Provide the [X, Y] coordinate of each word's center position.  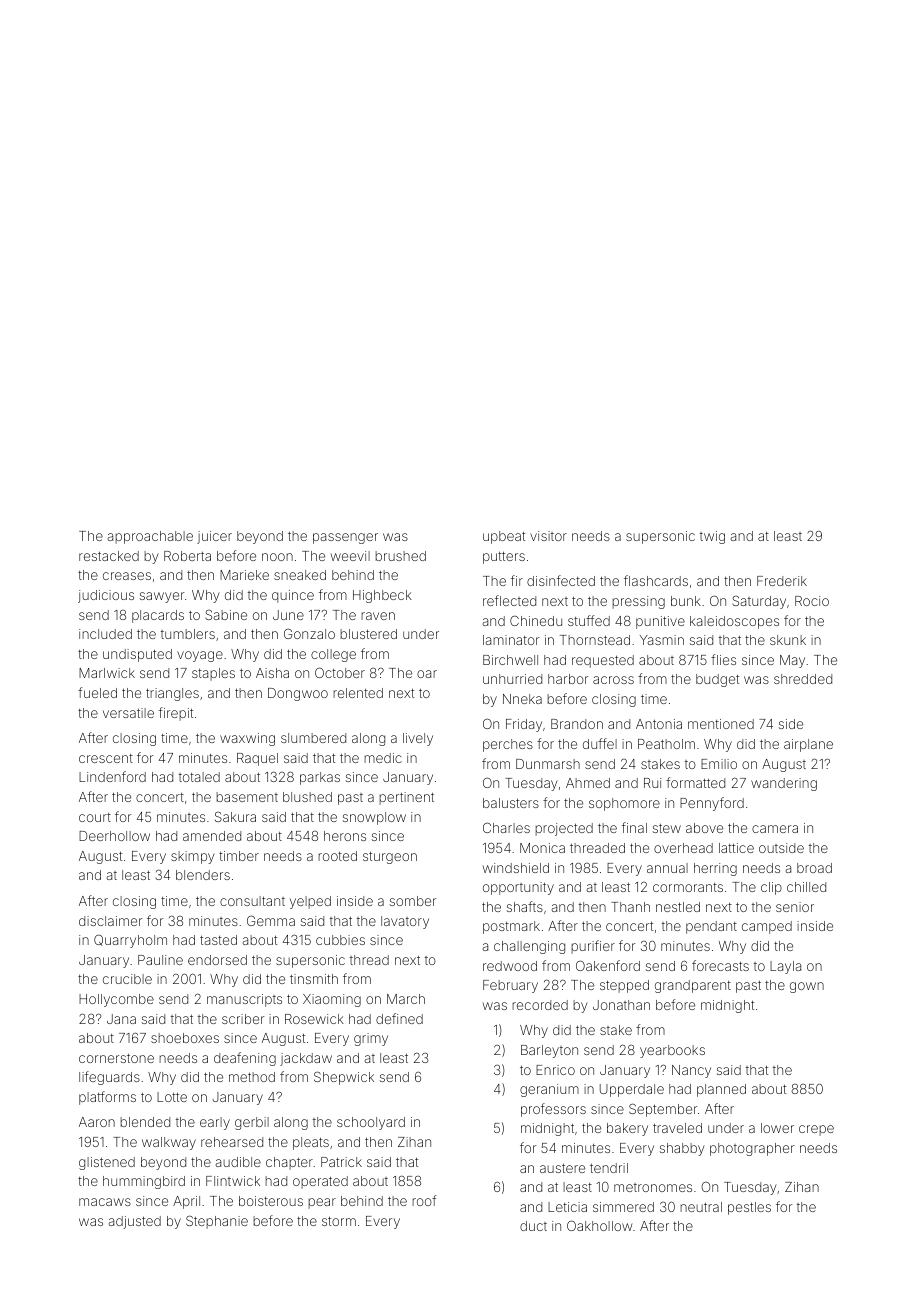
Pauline [160, 960]
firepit [176, 714]
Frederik [782, 581]
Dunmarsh [548, 764]
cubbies [340, 940]
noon [277, 557]
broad [814, 868]
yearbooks [672, 1051]
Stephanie [217, 1222]
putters [504, 557]
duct [533, 1226]
